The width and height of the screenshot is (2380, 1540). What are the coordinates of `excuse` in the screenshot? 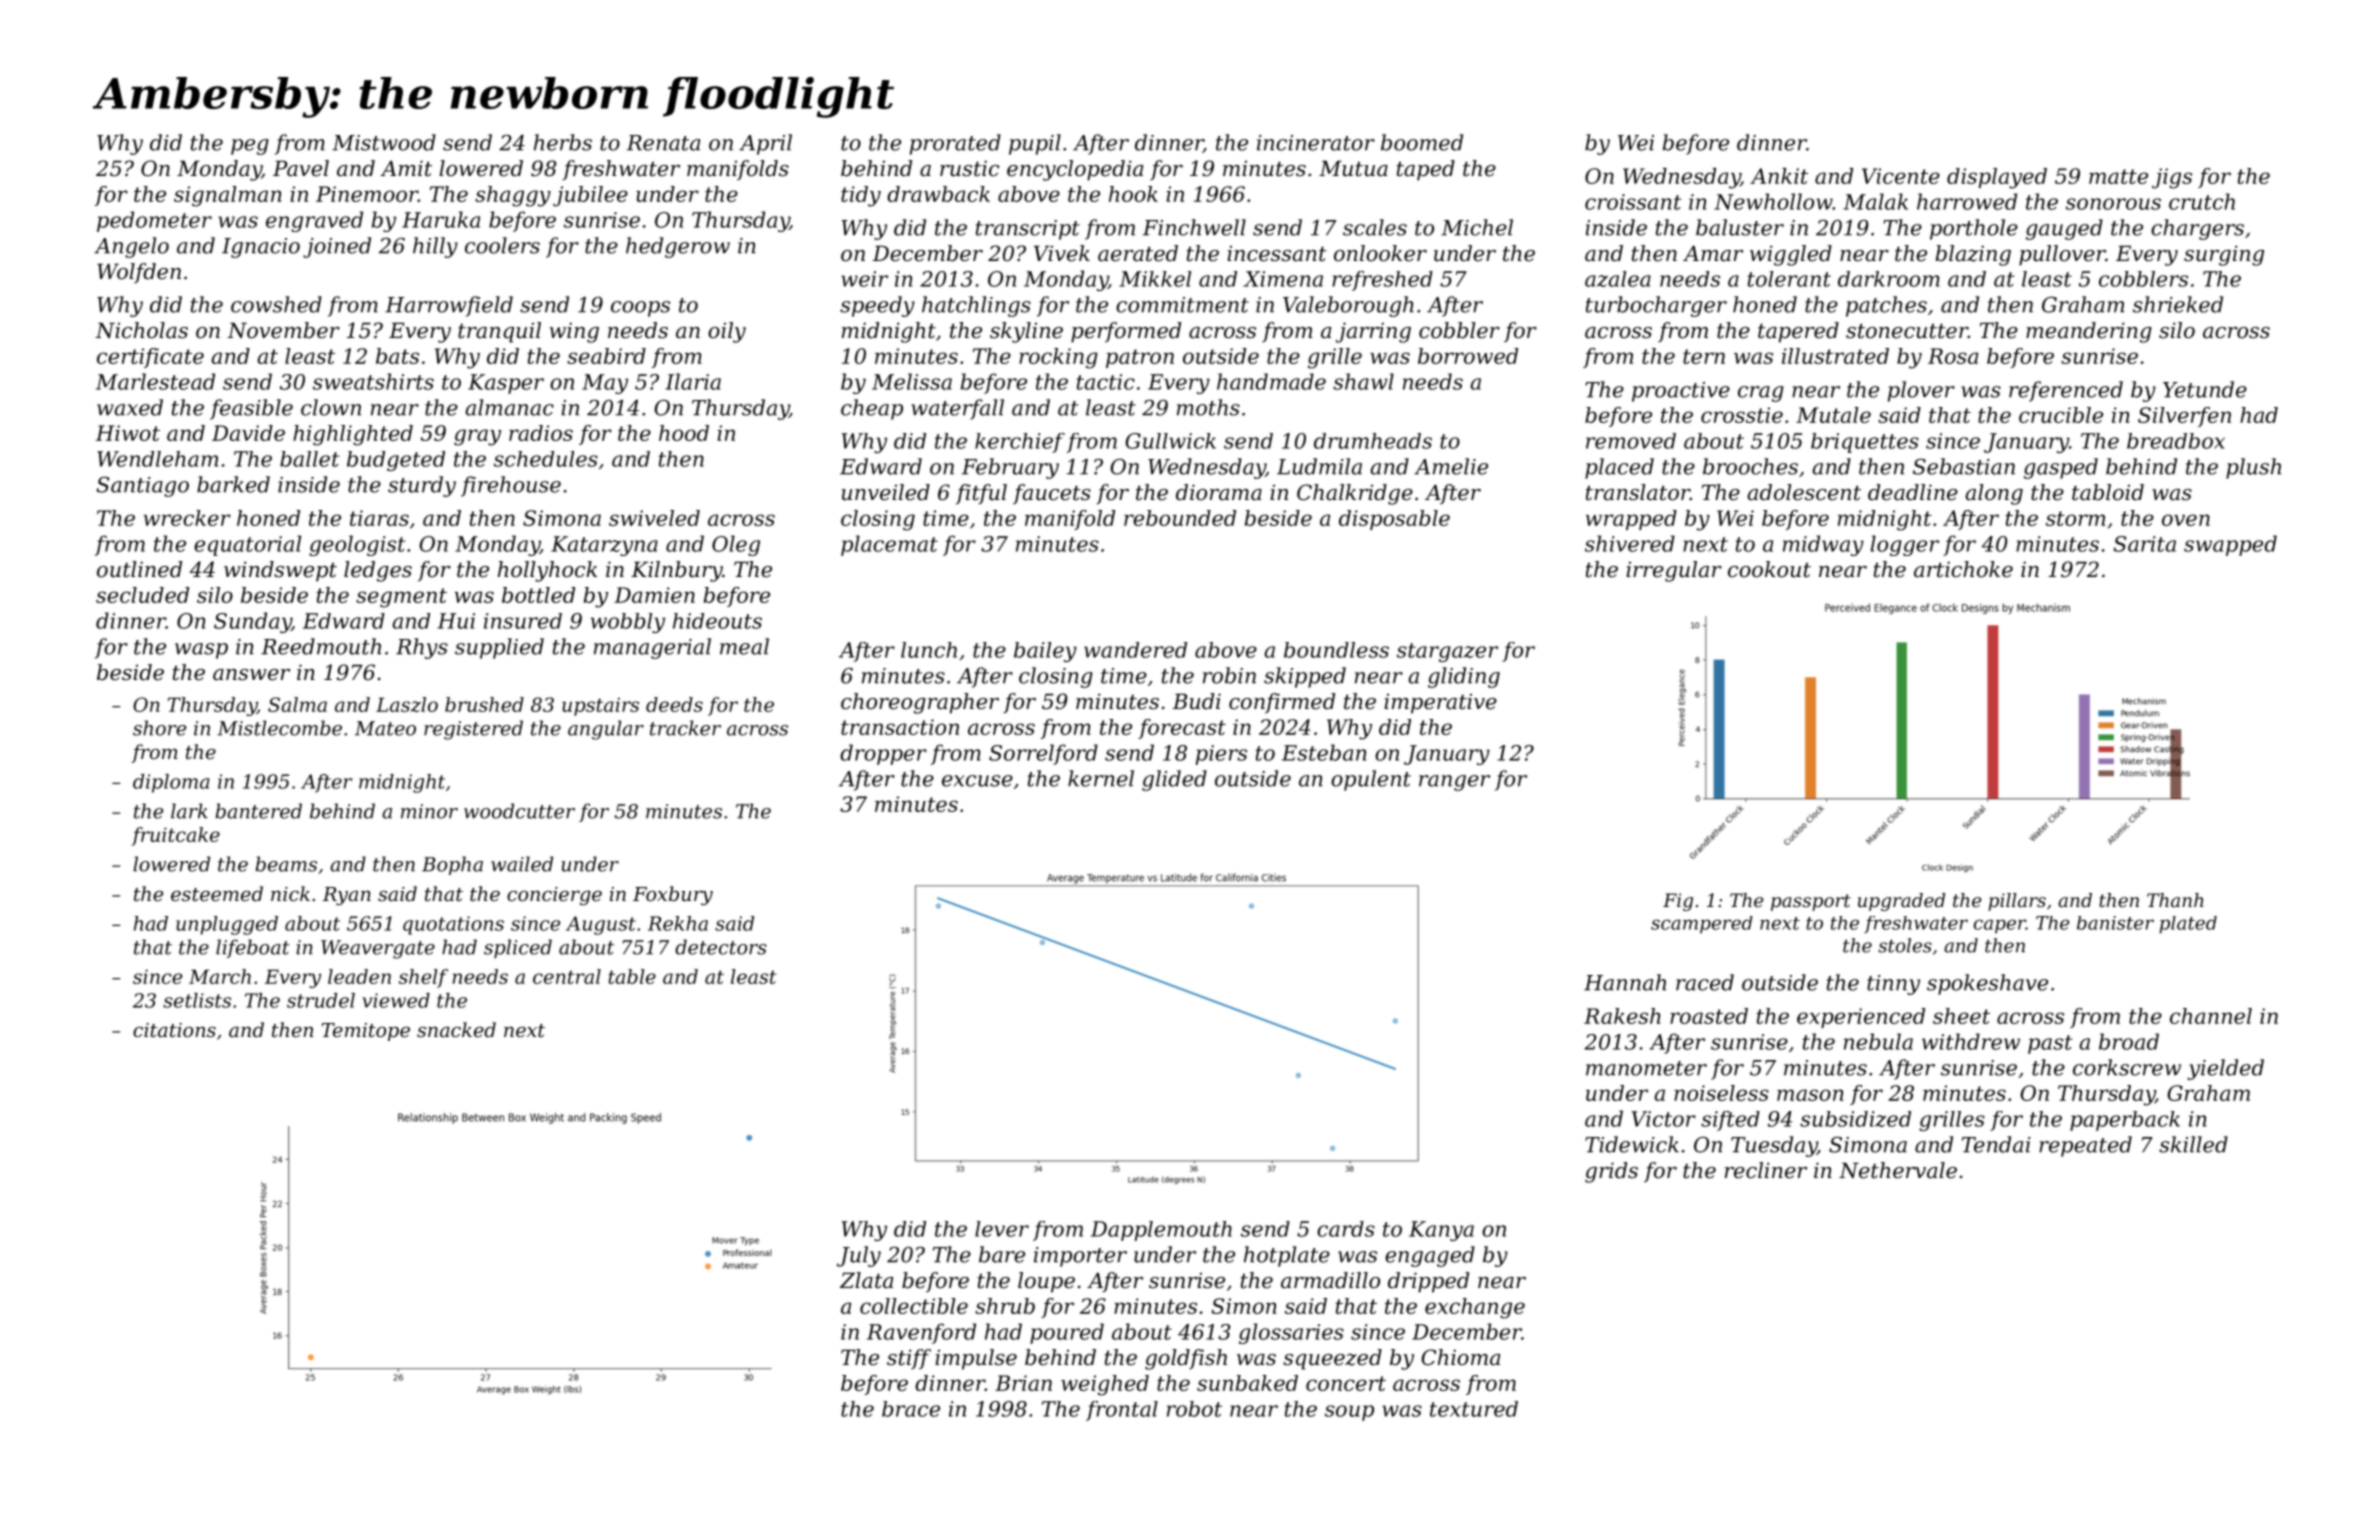 It's located at (977, 781).
